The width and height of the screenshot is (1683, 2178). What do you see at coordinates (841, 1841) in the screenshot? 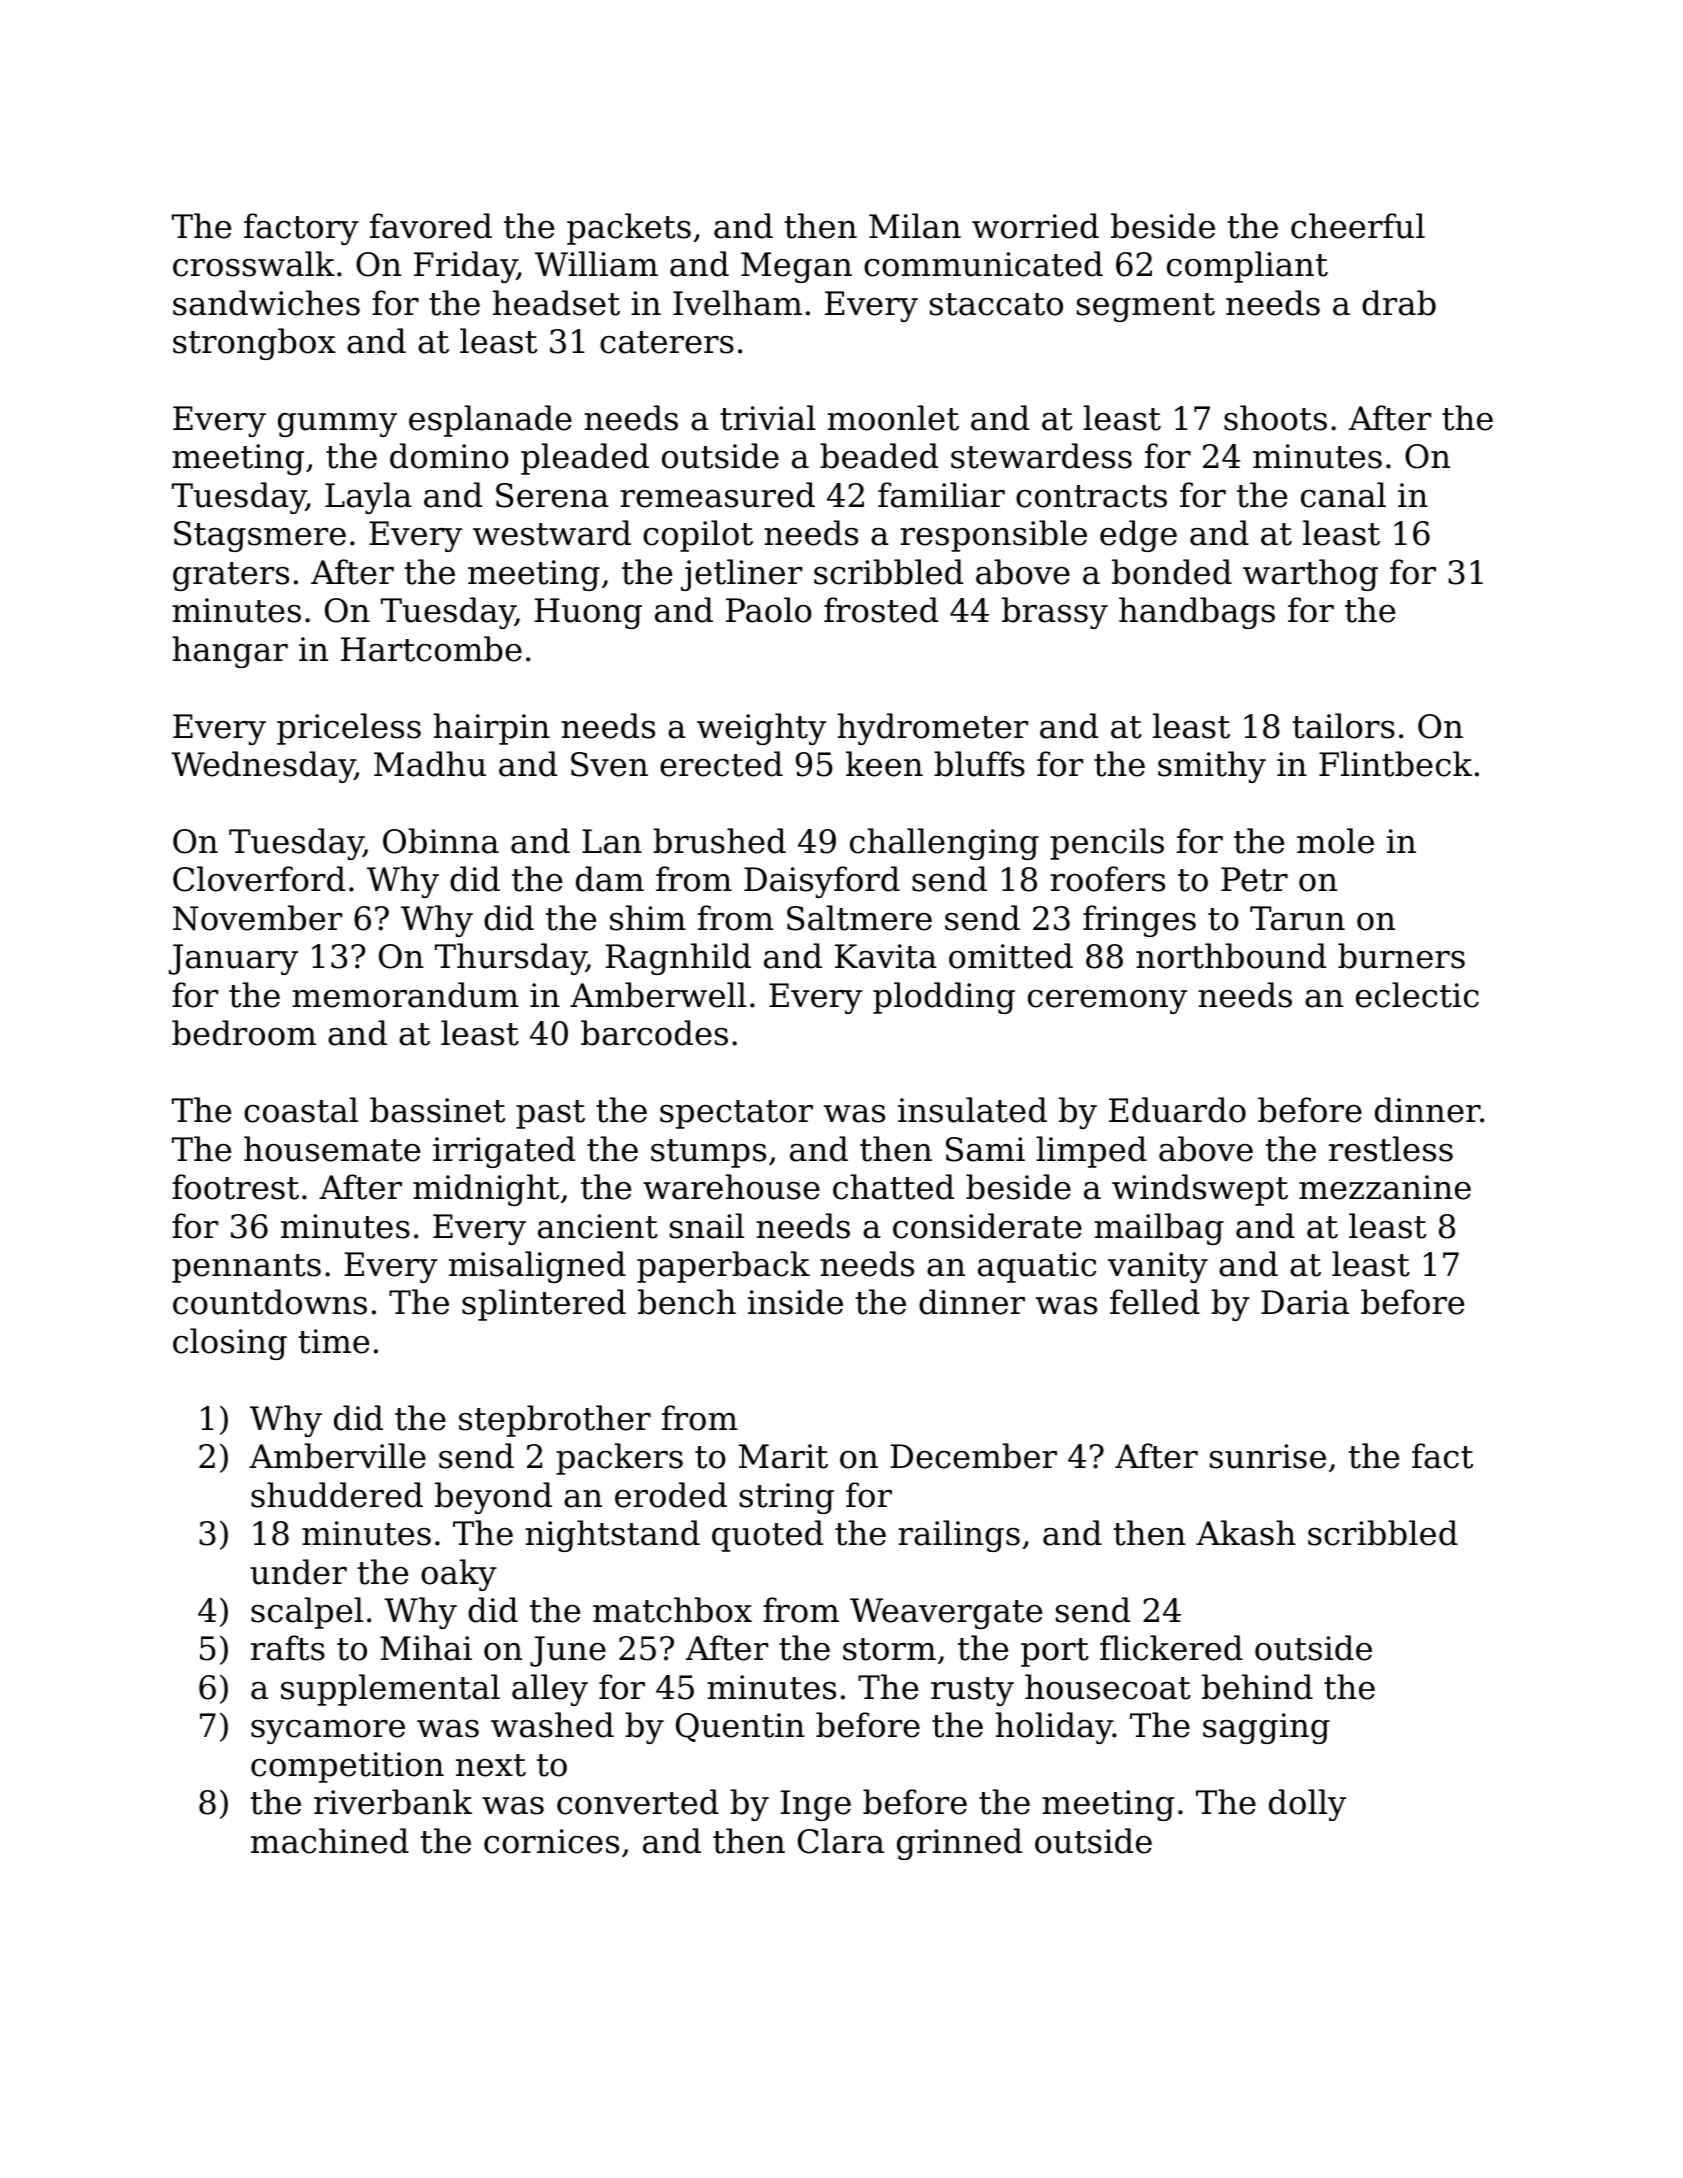
I see `Clara` at bounding box center [841, 1841].
